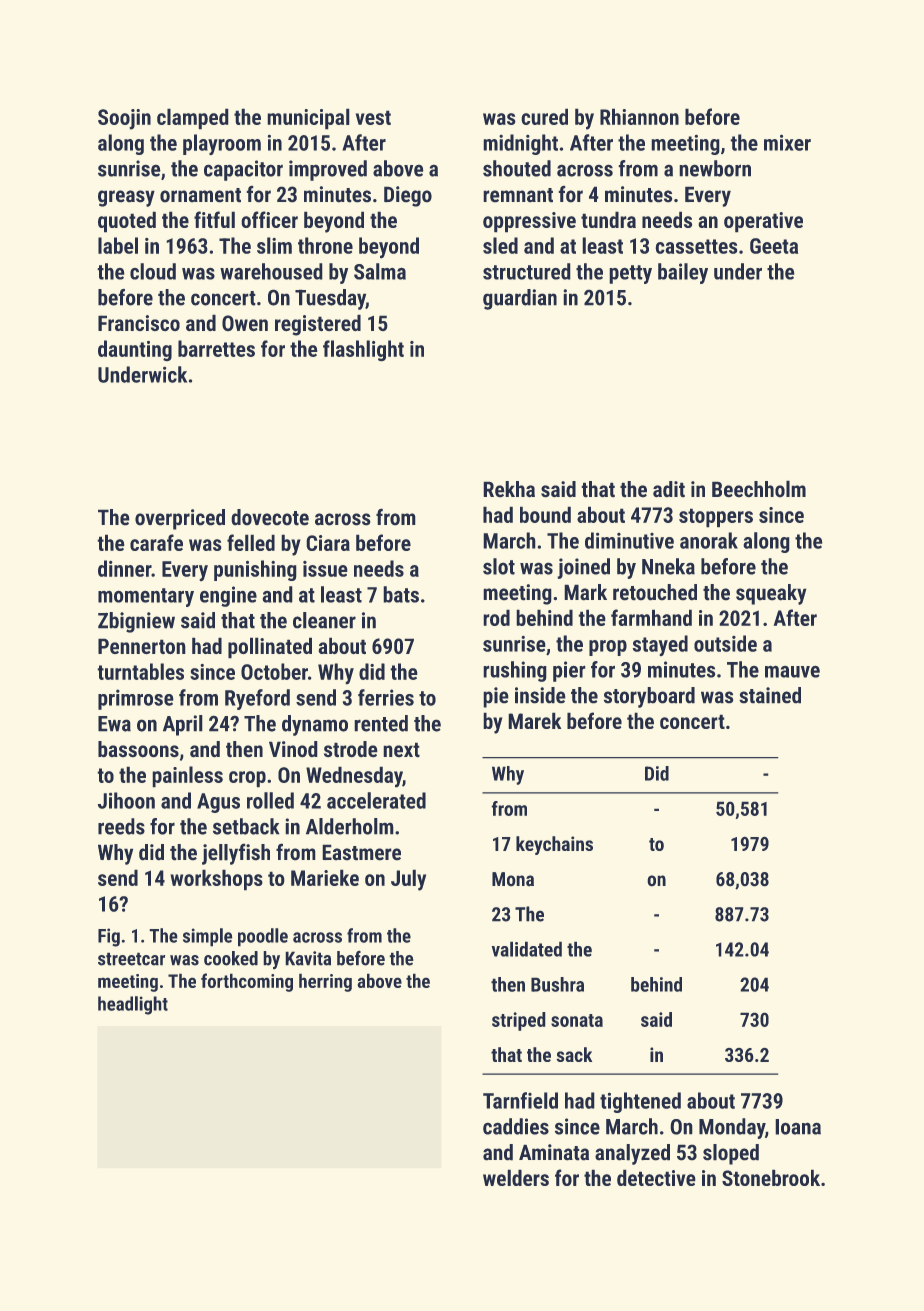  Describe the element at coordinates (557, 984) in the screenshot. I see `Bushra` at that location.
